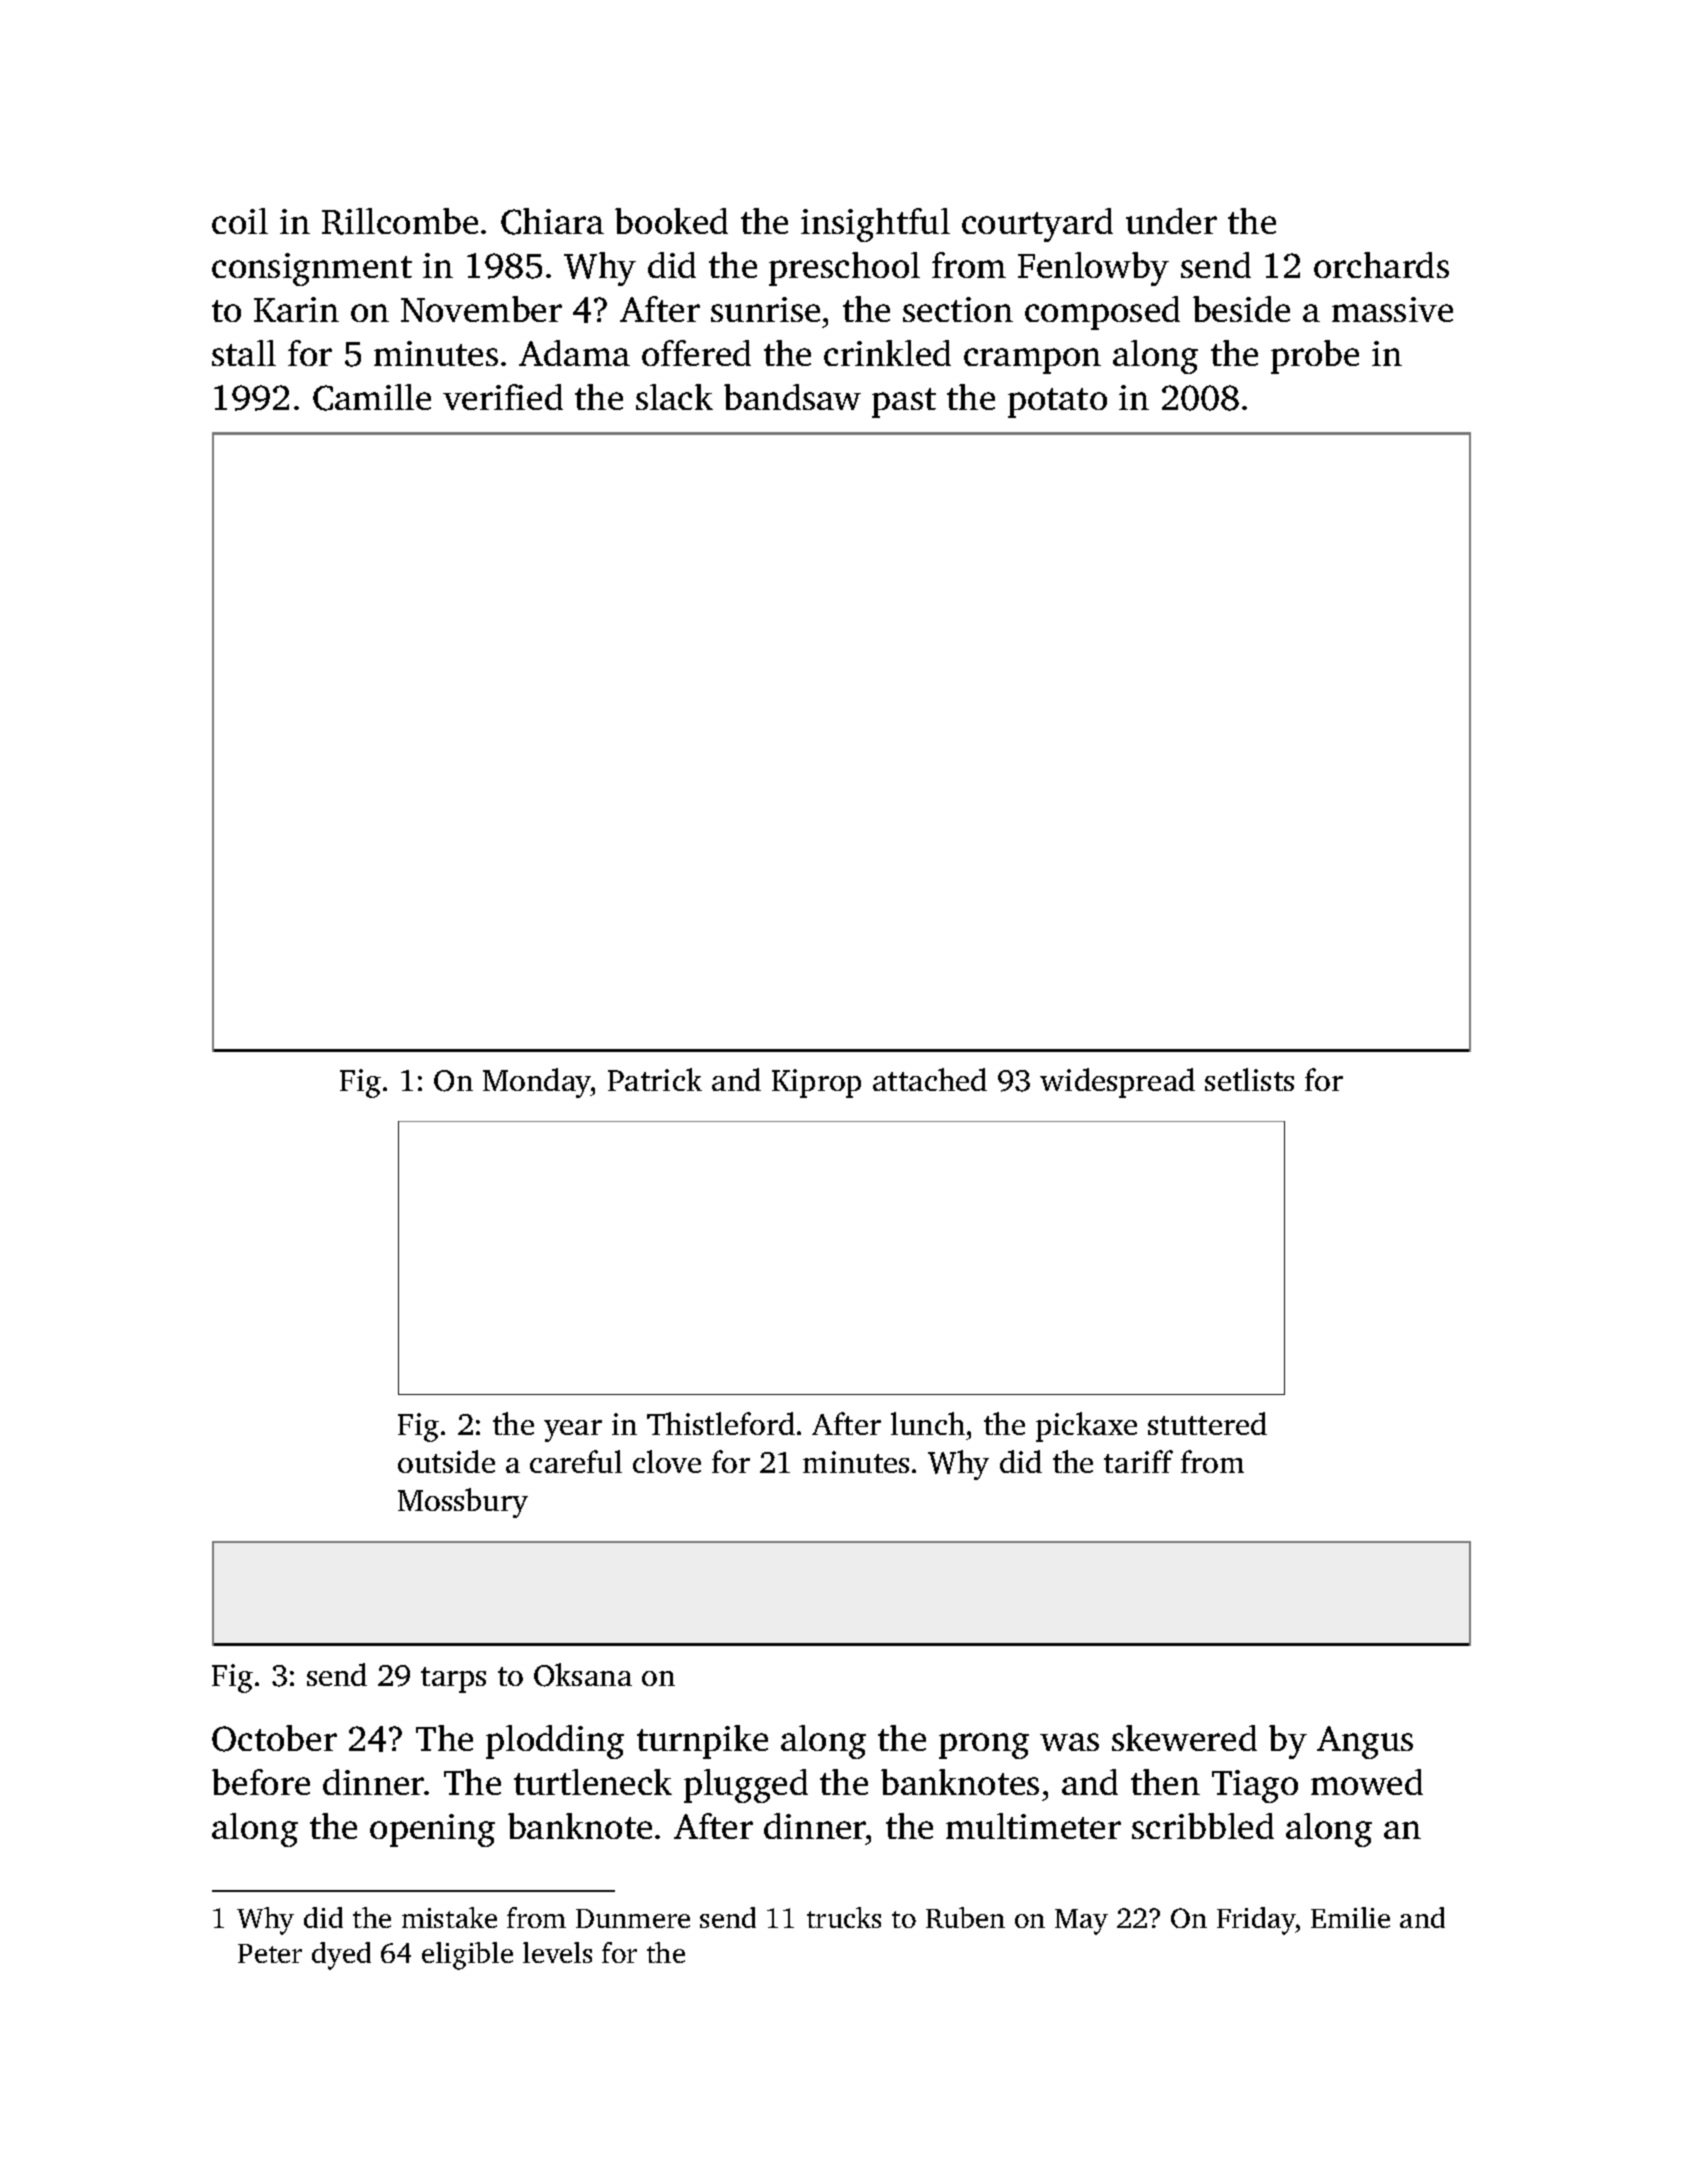 The width and height of the page is (1683, 2178). What do you see at coordinates (1255, 1786) in the page?
I see `Tiago` at bounding box center [1255, 1786].
